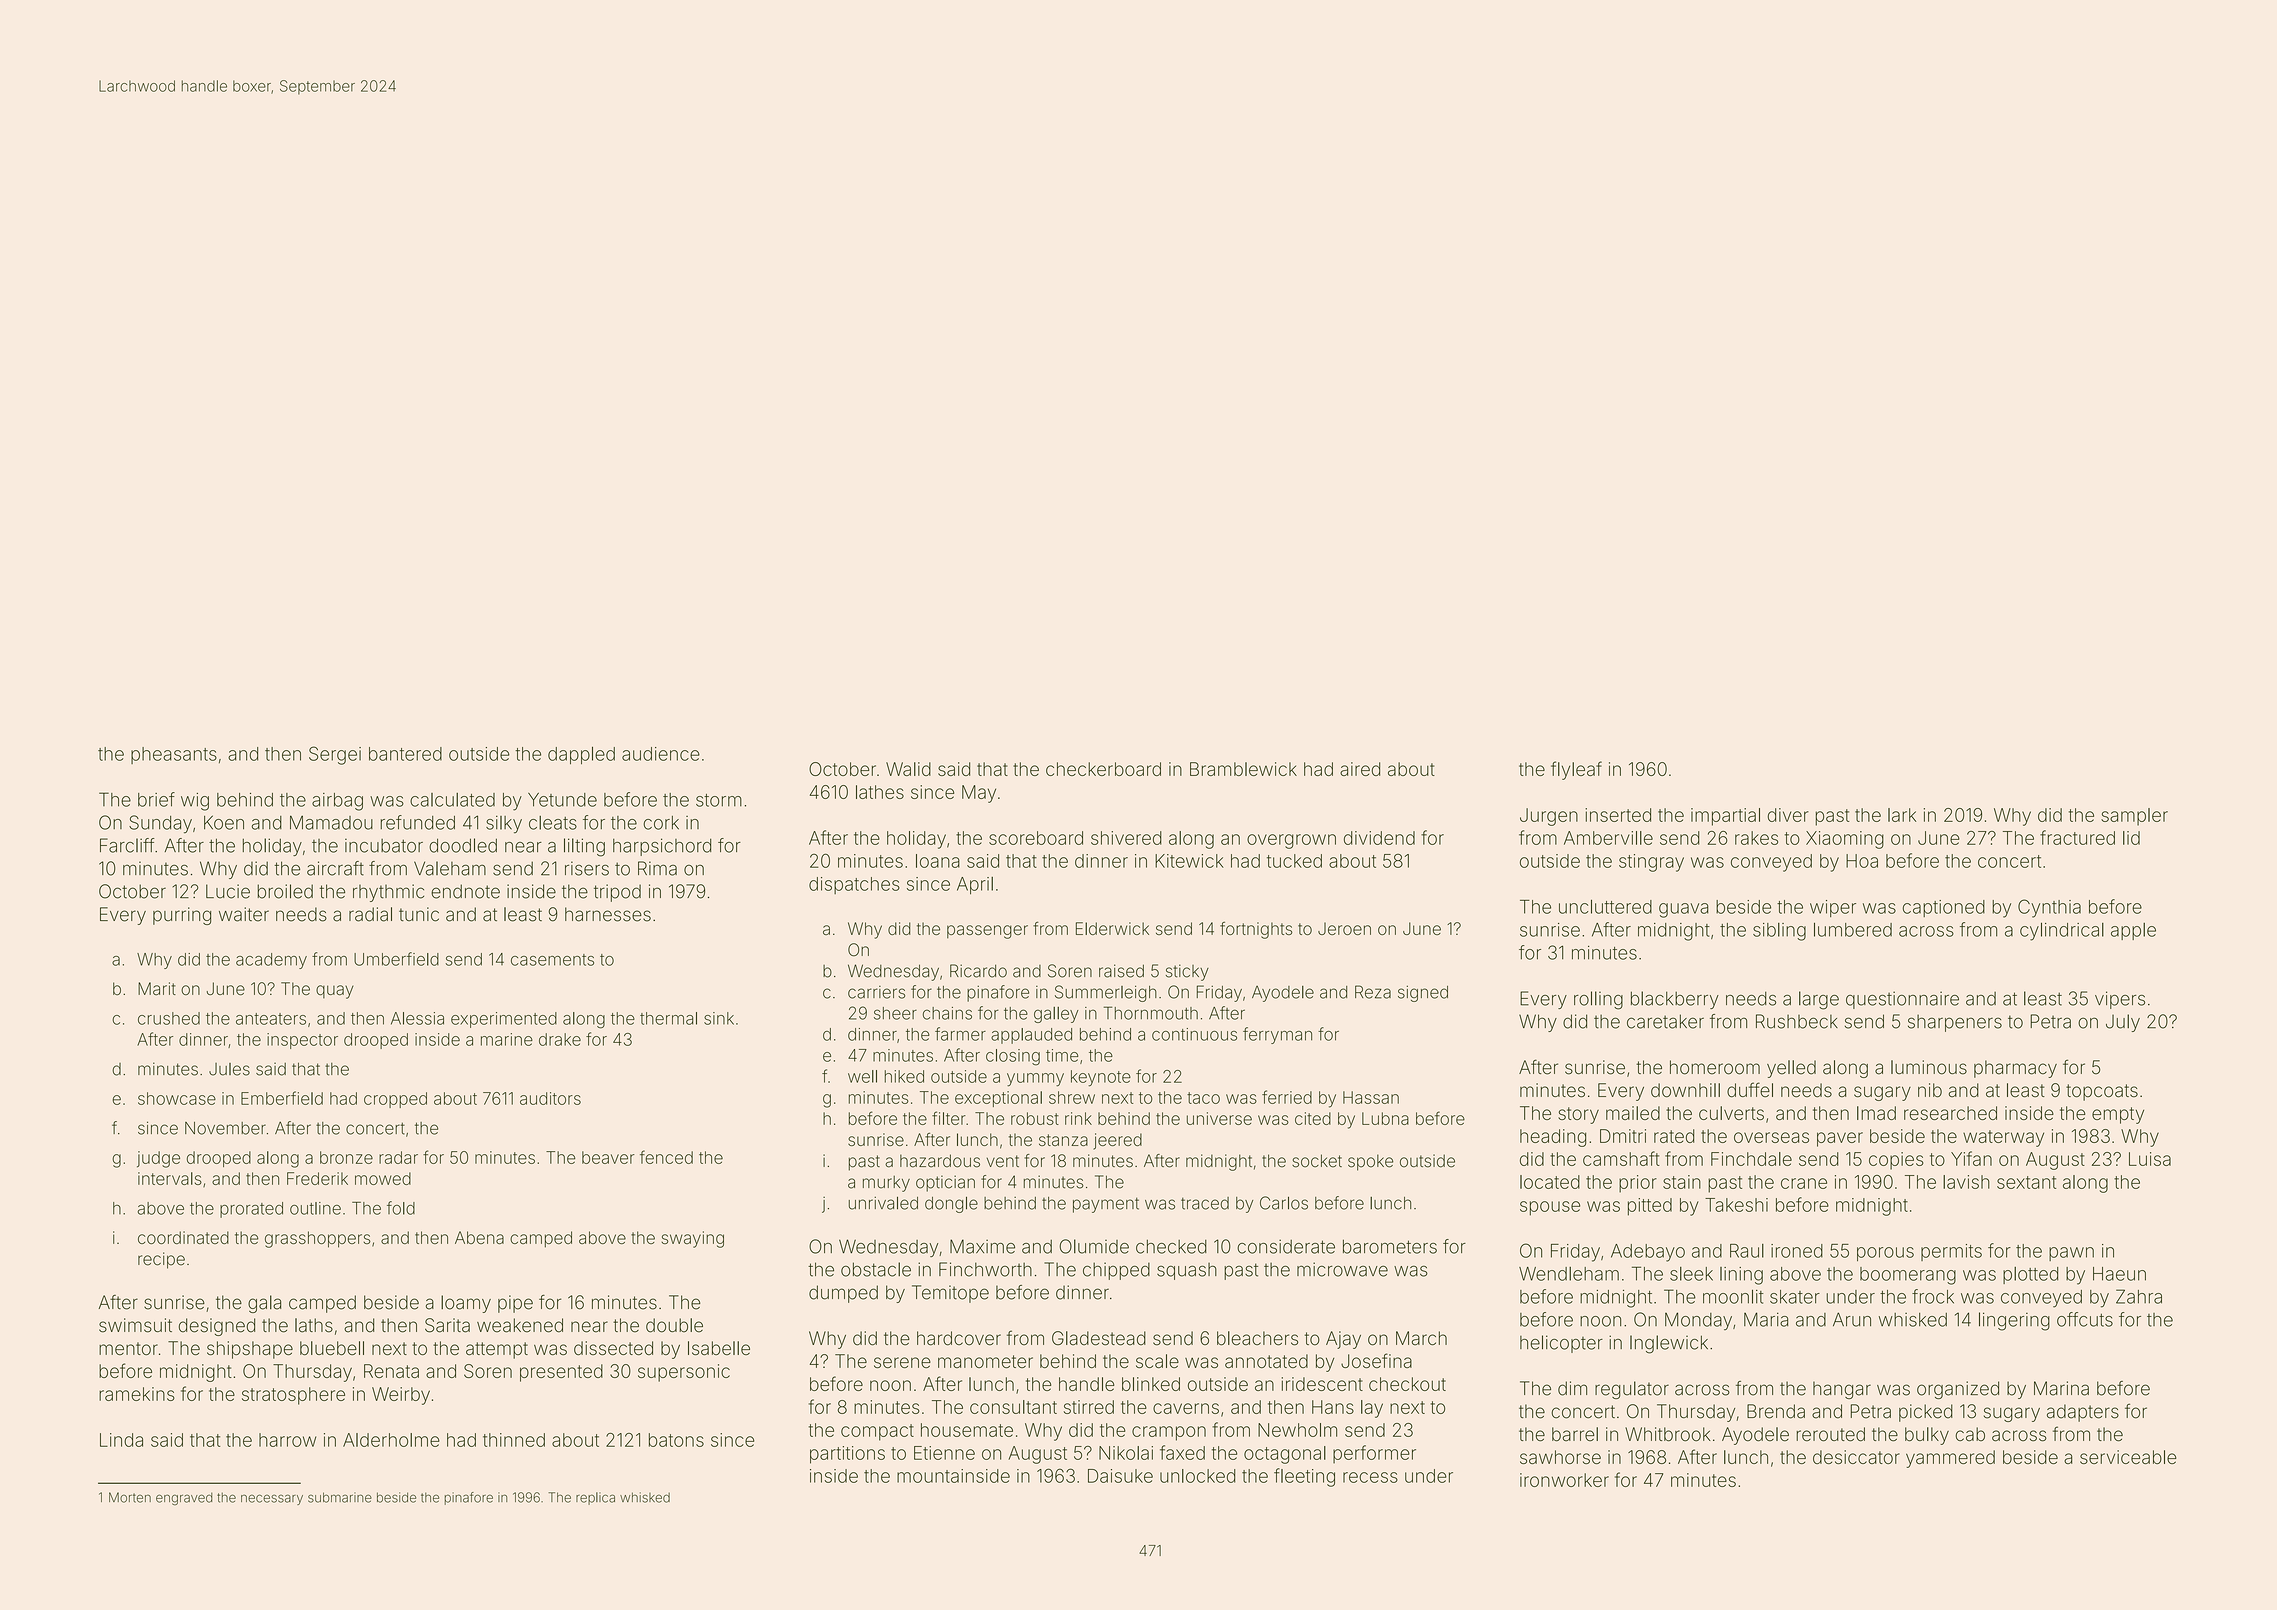 The image size is (2277, 1610). Describe the element at coordinates (684, 1373) in the screenshot. I see `supersonic` at that location.
